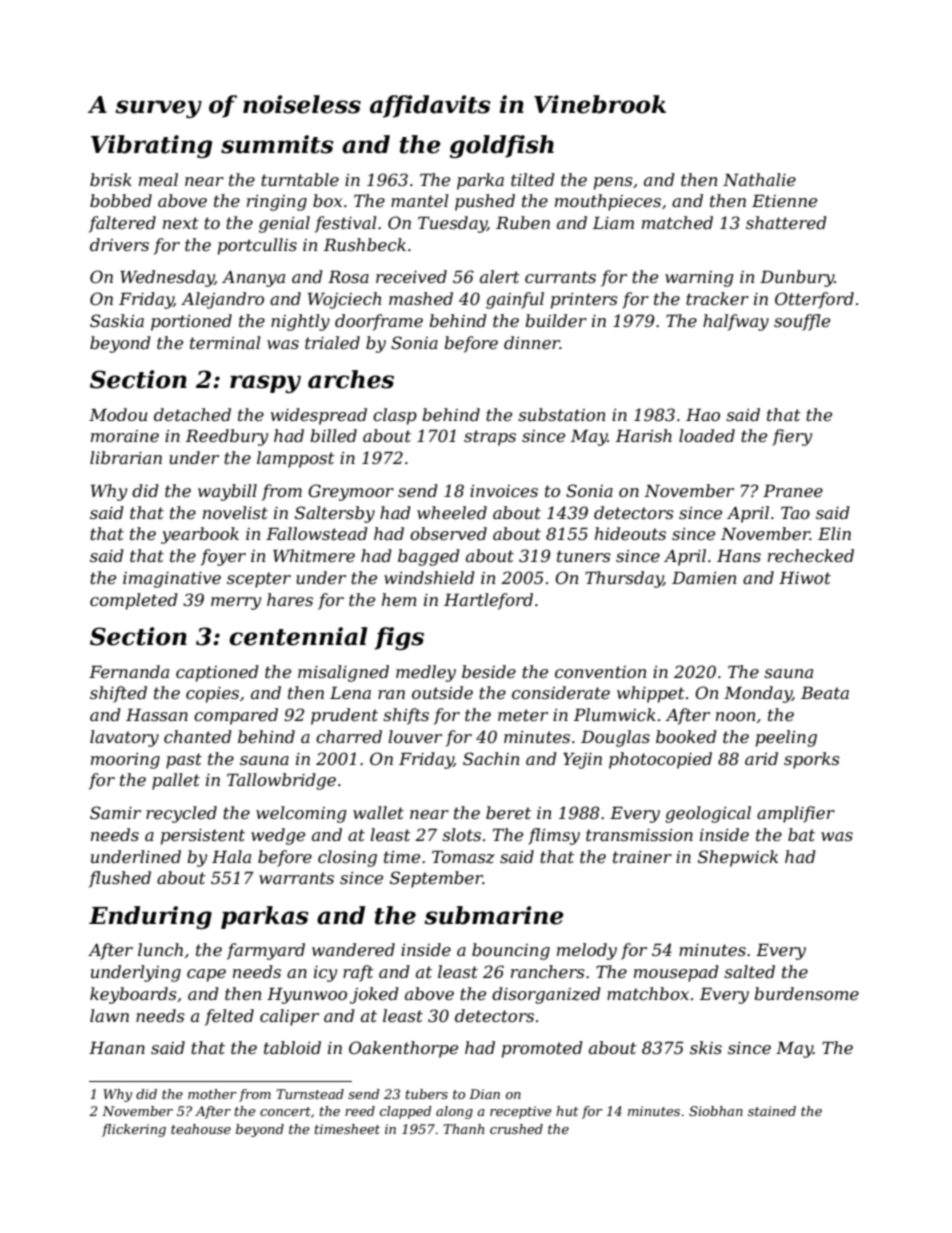 Image resolution: width=952 pixels, height=1233 pixels. I want to click on stained, so click(772, 1111).
